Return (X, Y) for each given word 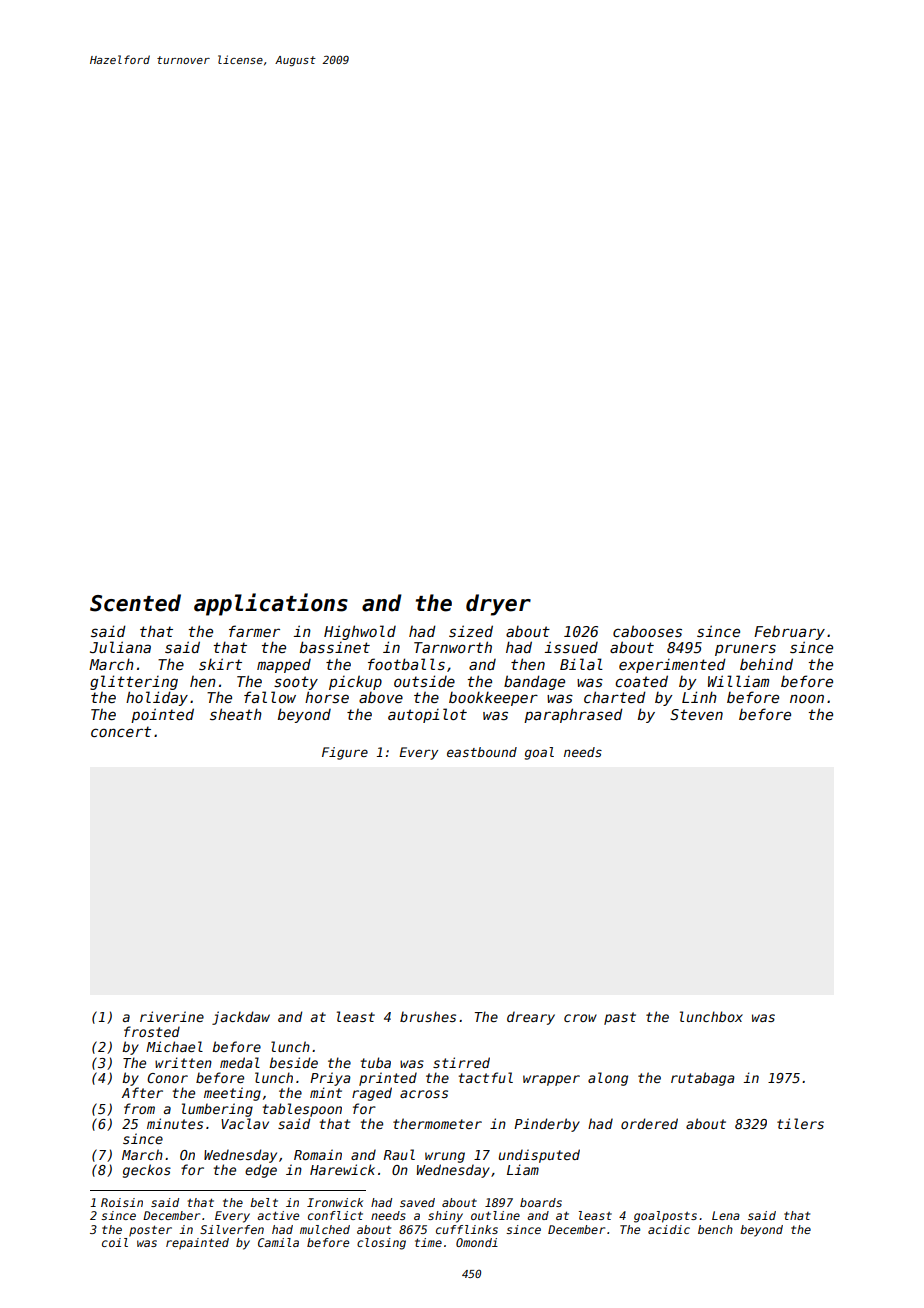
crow (580, 1018)
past (620, 1018)
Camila (278, 1242)
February (789, 633)
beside (293, 1062)
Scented (135, 603)
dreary (531, 1018)
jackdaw (241, 1018)
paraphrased (573, 715)
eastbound (482, 752)
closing (381, 1244)
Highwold (360, 632)
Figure (345, 753)
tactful (486, 1077)
